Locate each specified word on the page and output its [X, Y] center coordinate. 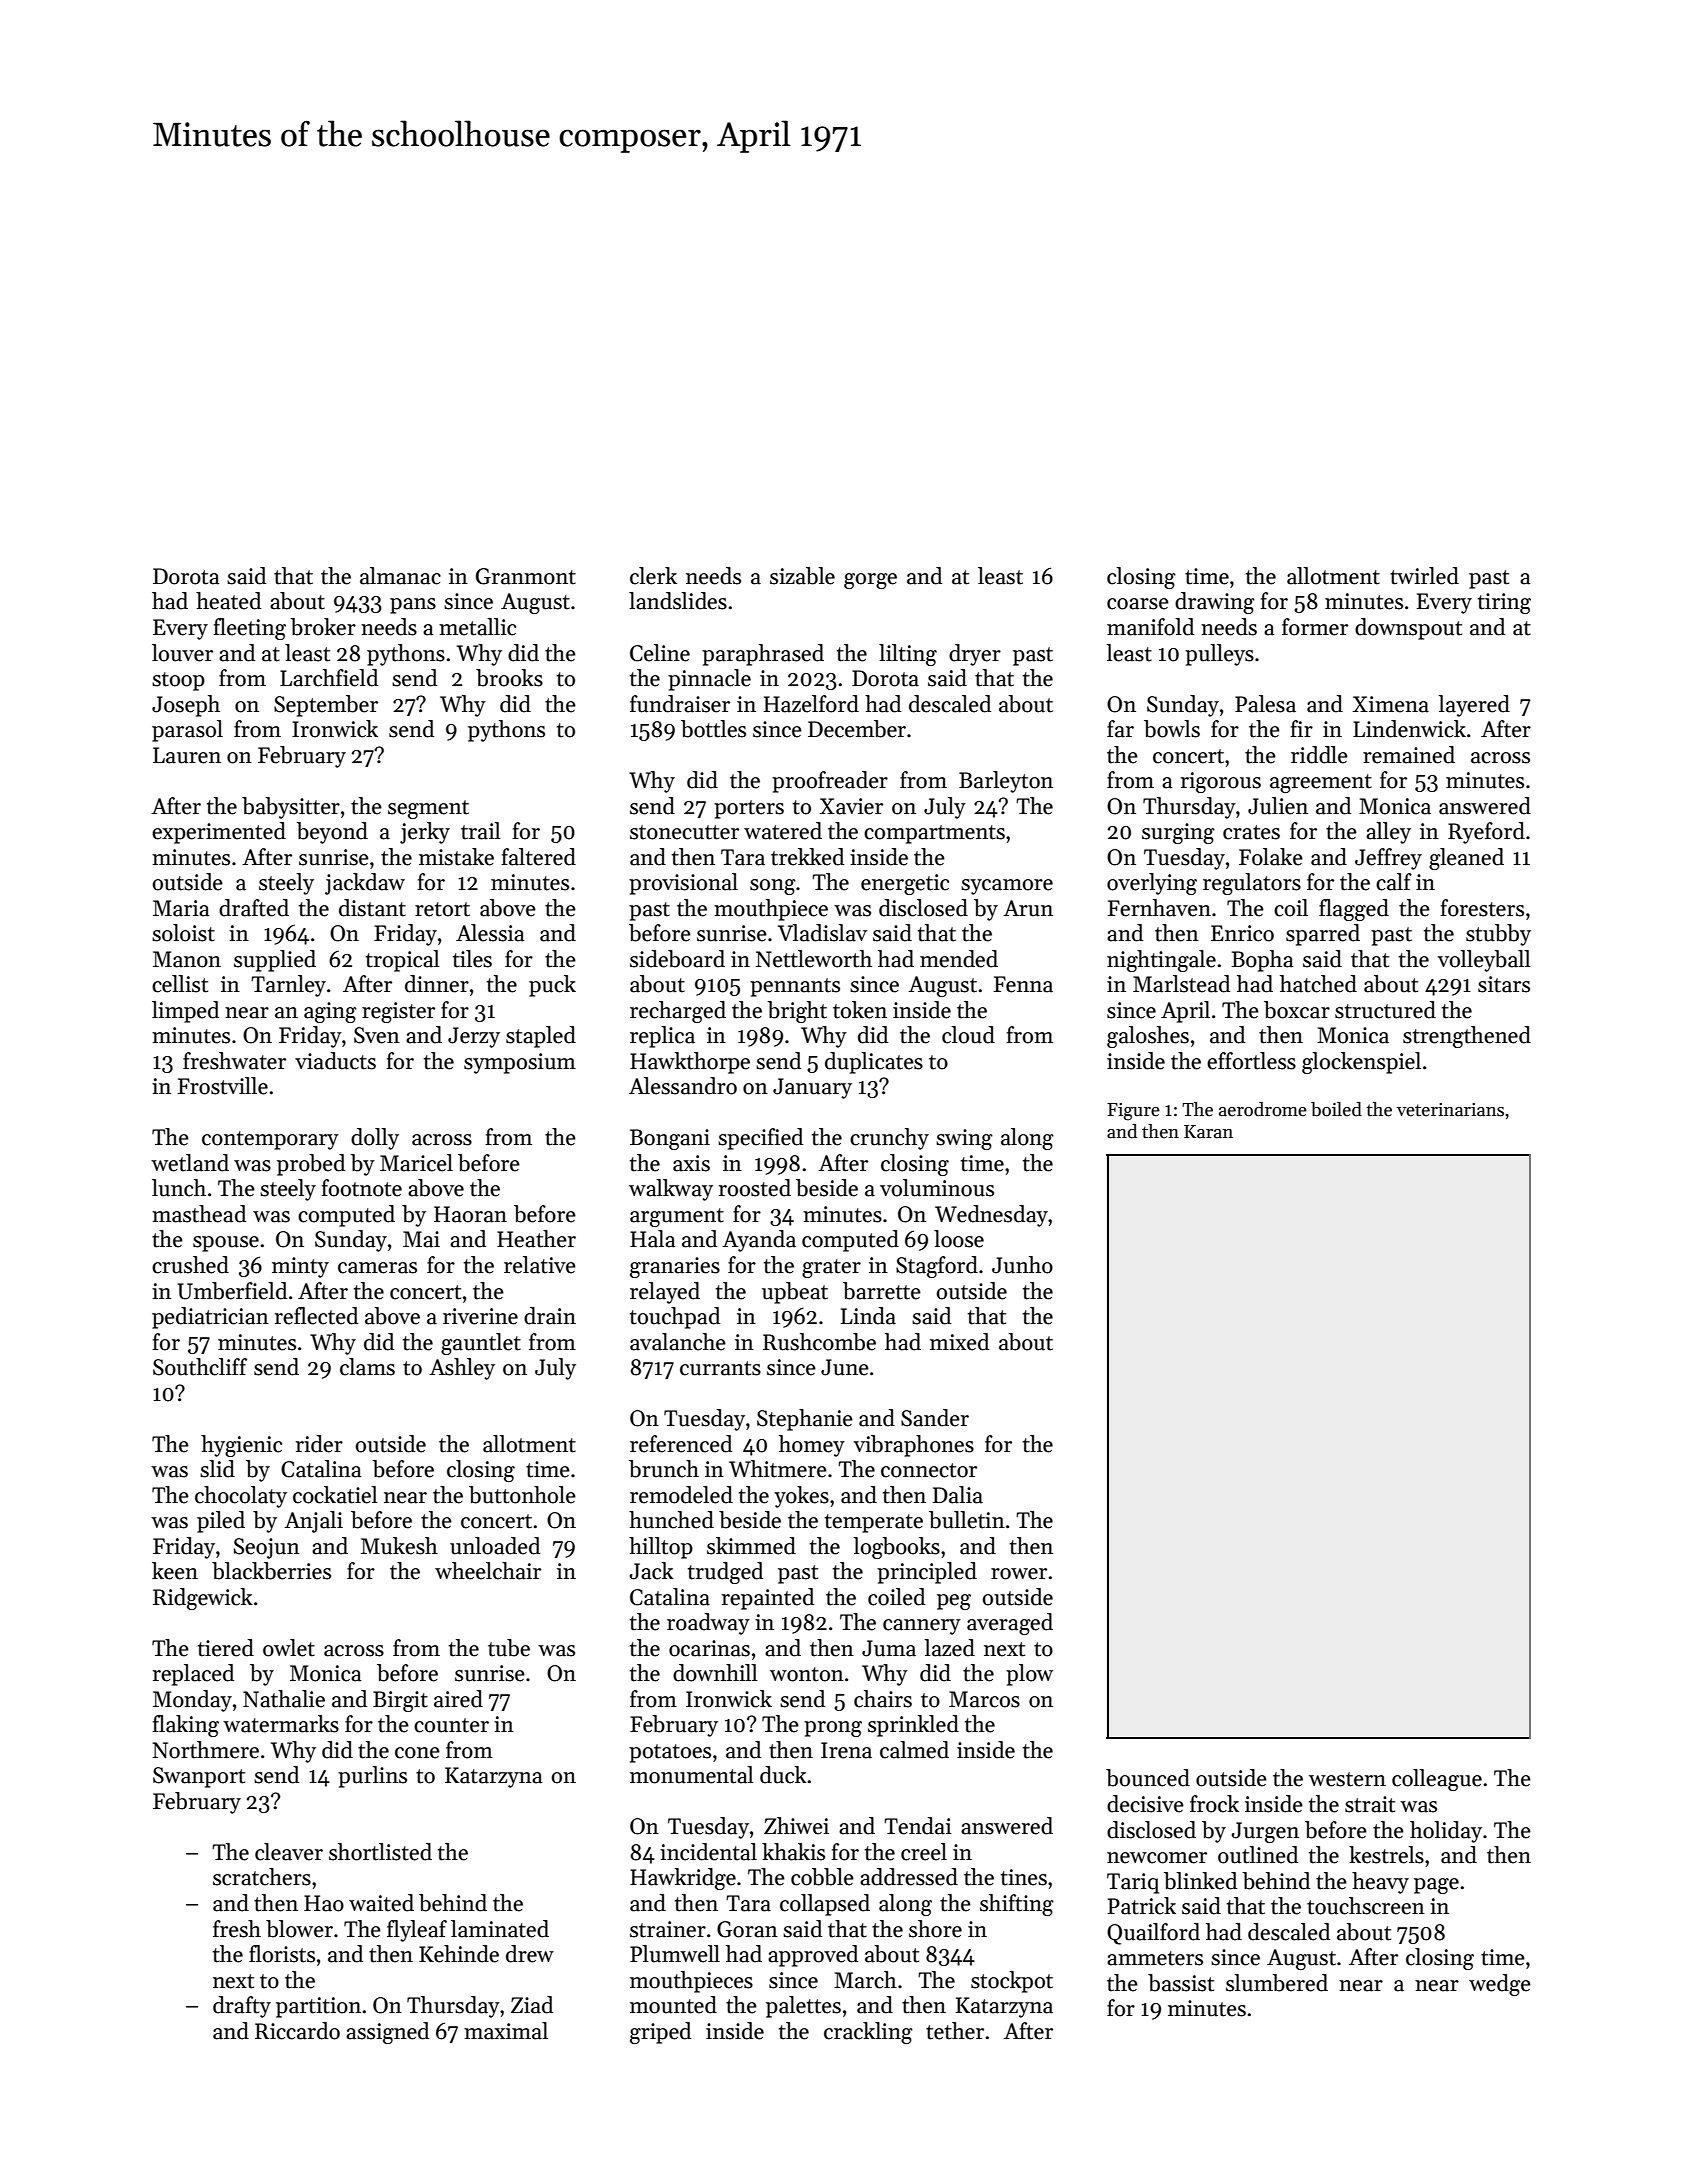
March [865, 1980]
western [1347, 1779]
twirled [1424, 576]
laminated [500, 1929]
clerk [653, 576]
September [326, 706]
